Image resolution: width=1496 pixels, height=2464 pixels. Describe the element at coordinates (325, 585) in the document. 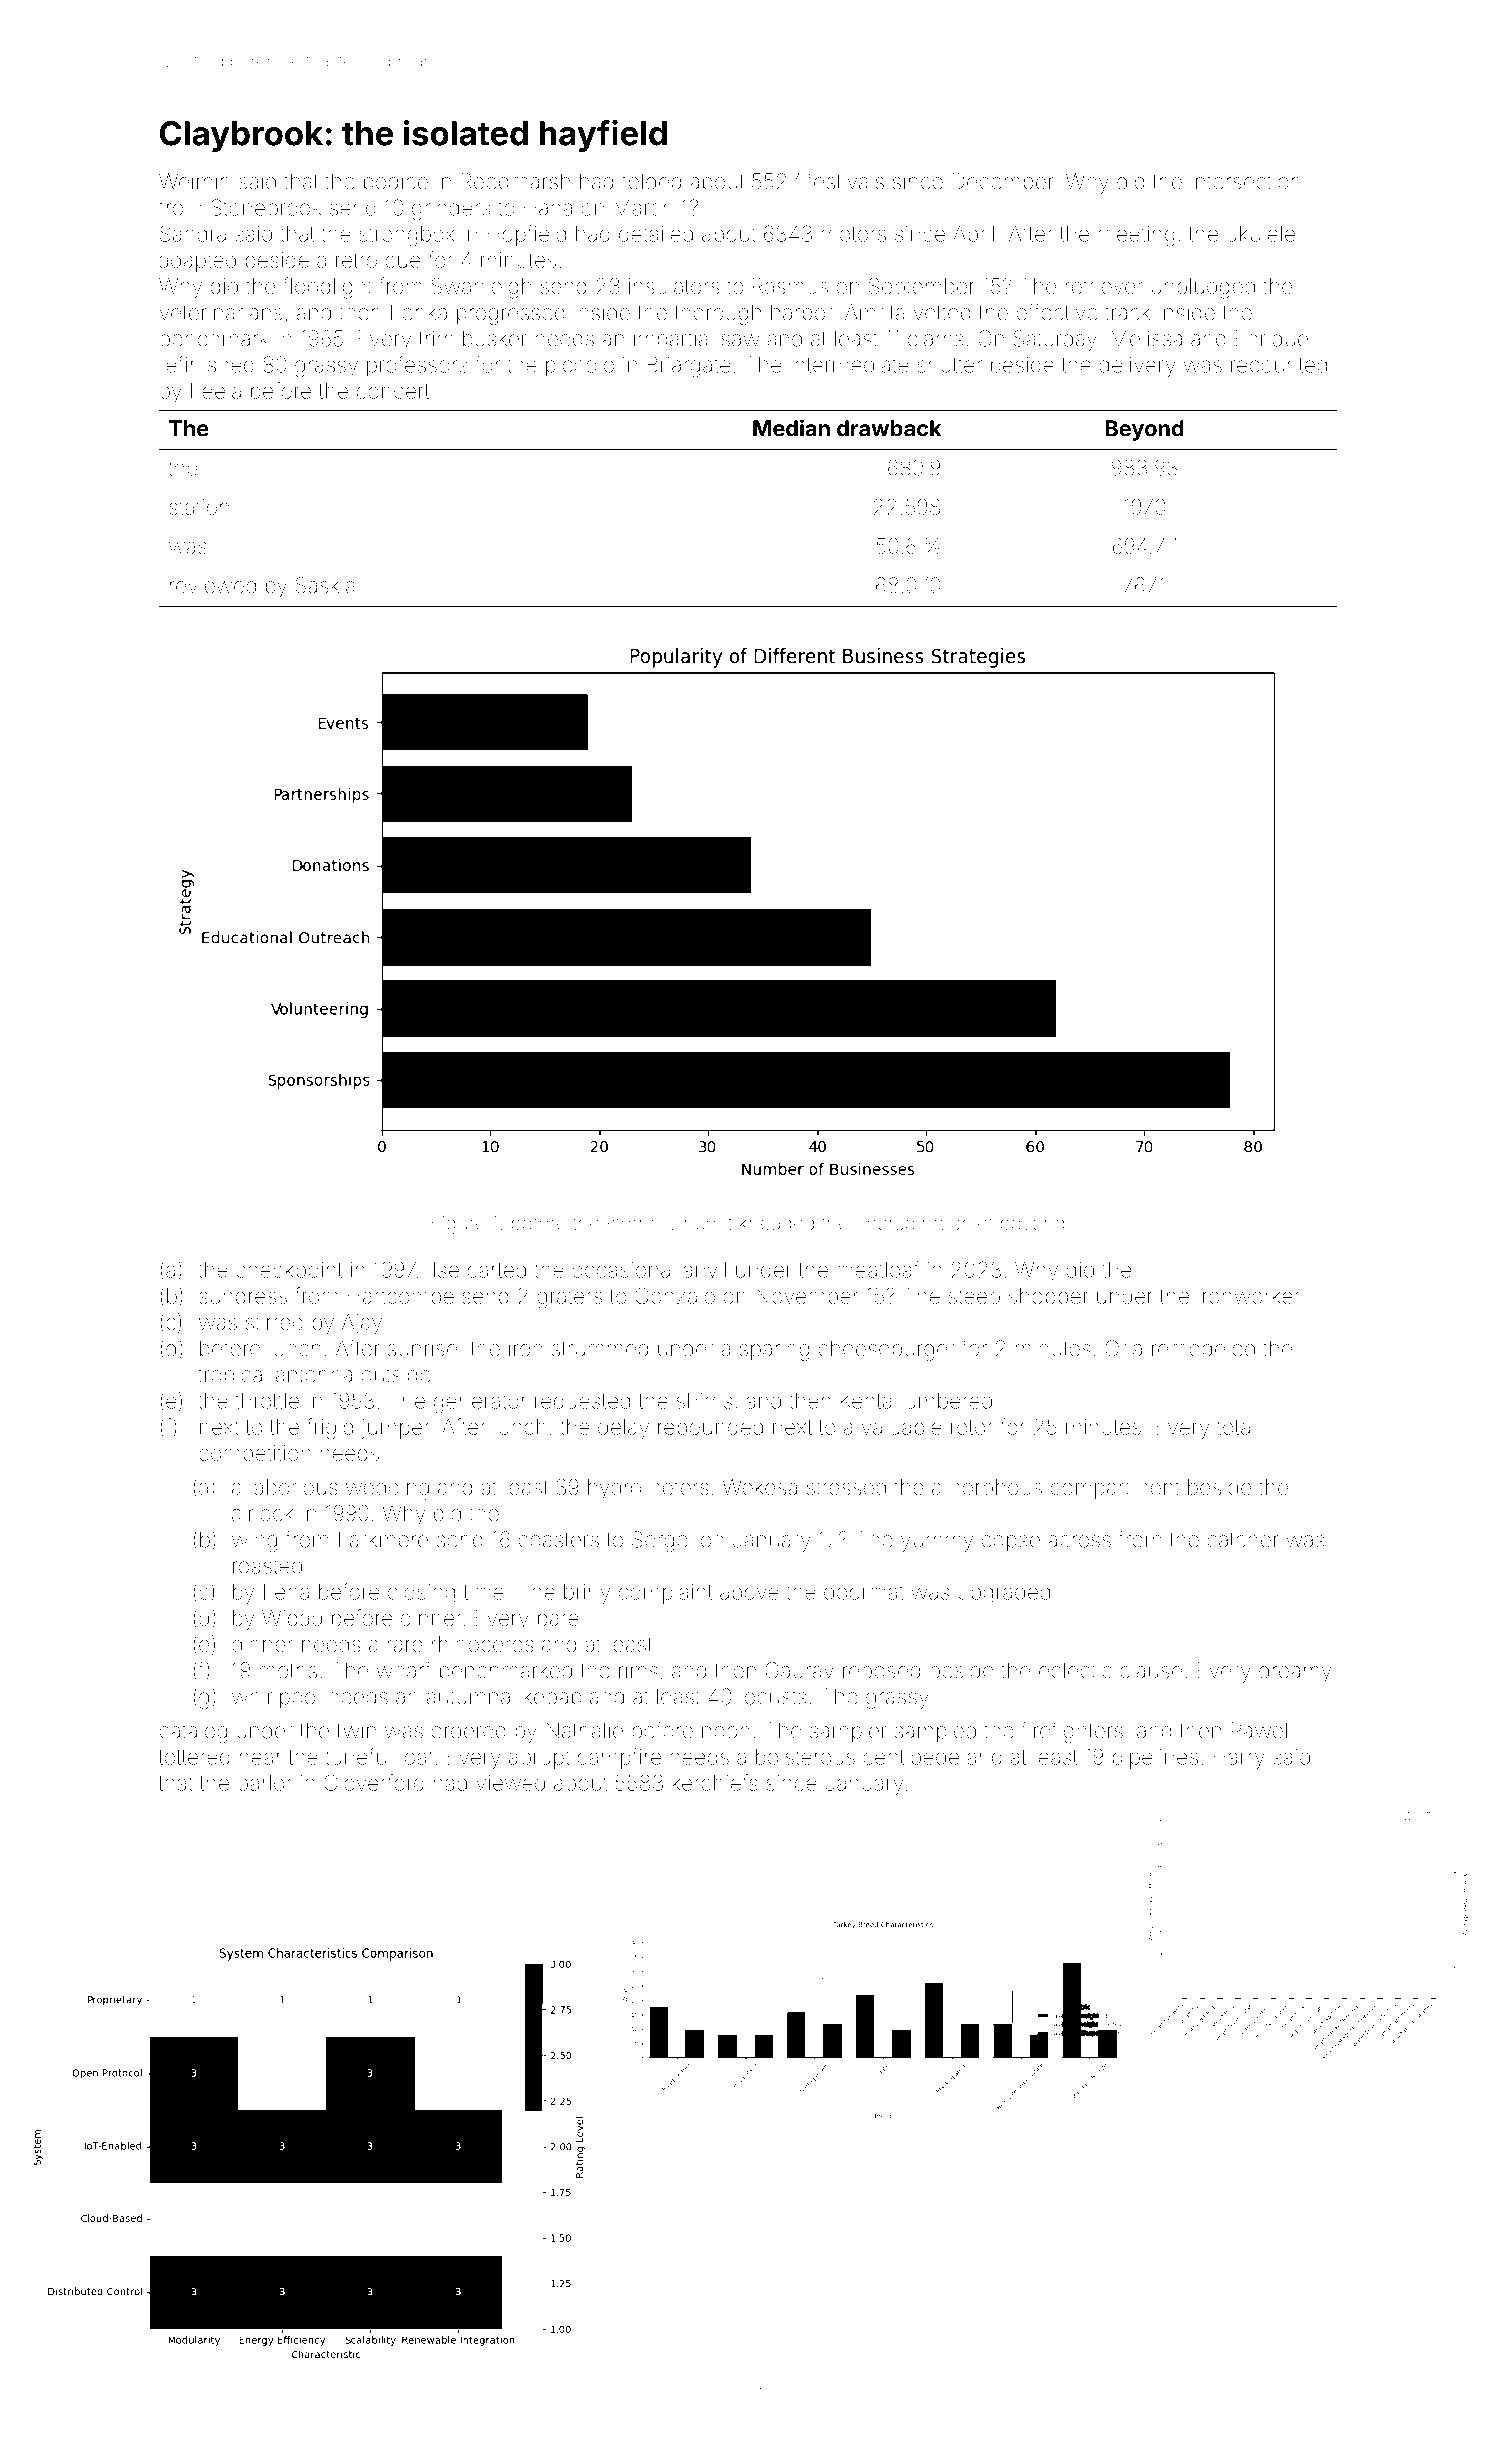

I see `Saskia` at that location.
